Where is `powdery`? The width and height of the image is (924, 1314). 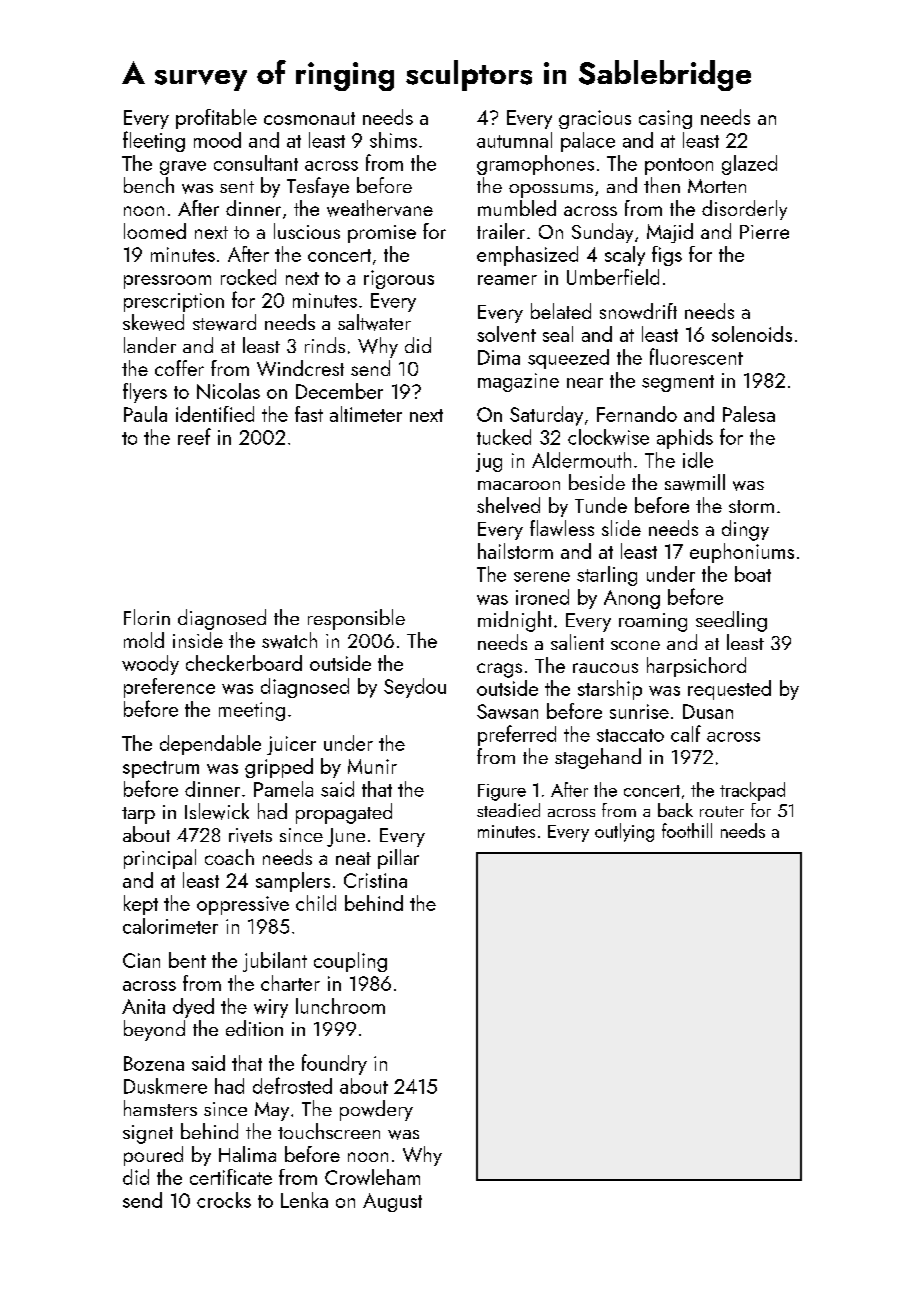 powdery is located at coordinates (376, 1110).
